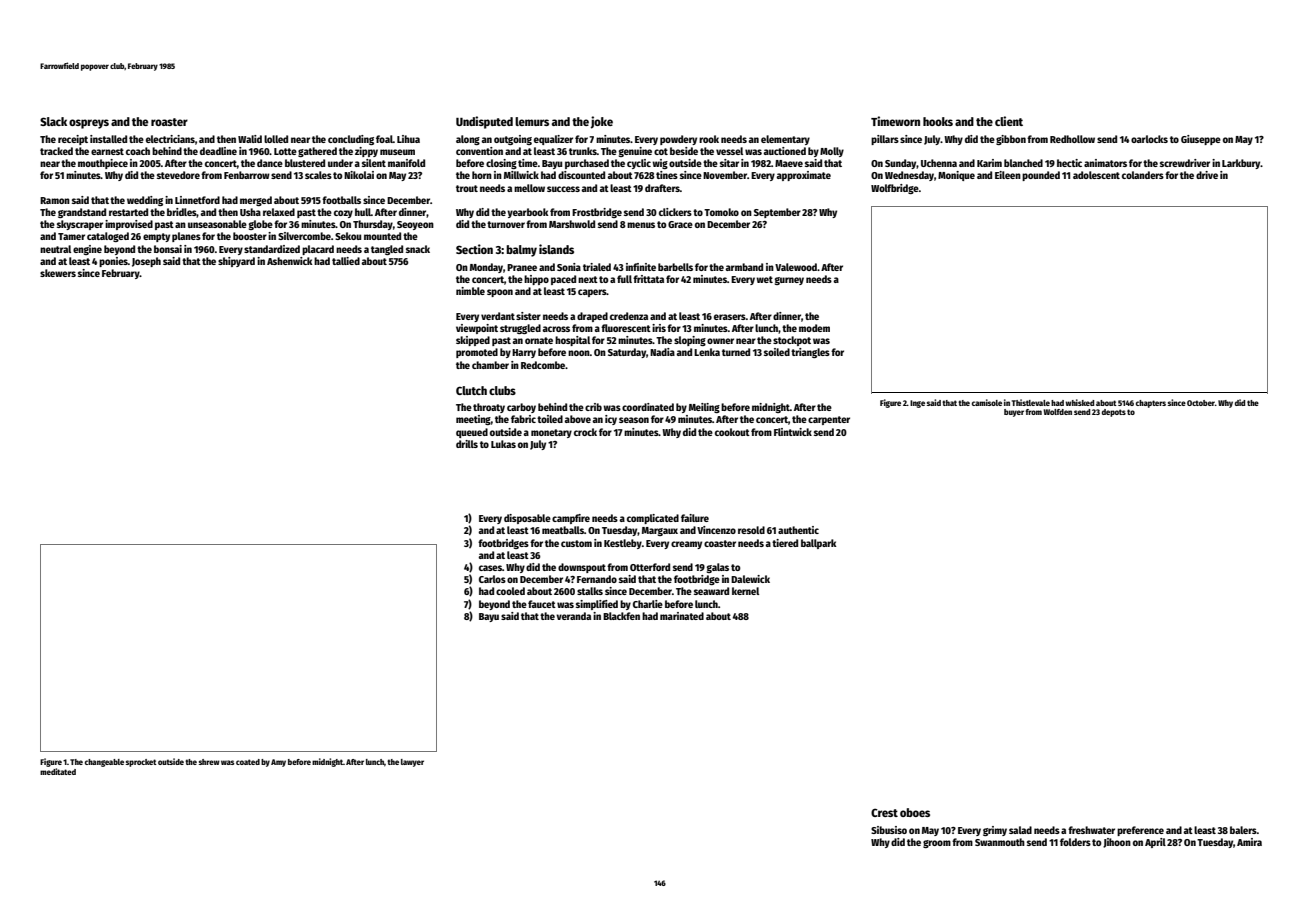 Image resolution: width=1308 pixels, height=924 pixels. Describe the element at coordinates (571, 519) in the image. I see `campfire` at that location.
